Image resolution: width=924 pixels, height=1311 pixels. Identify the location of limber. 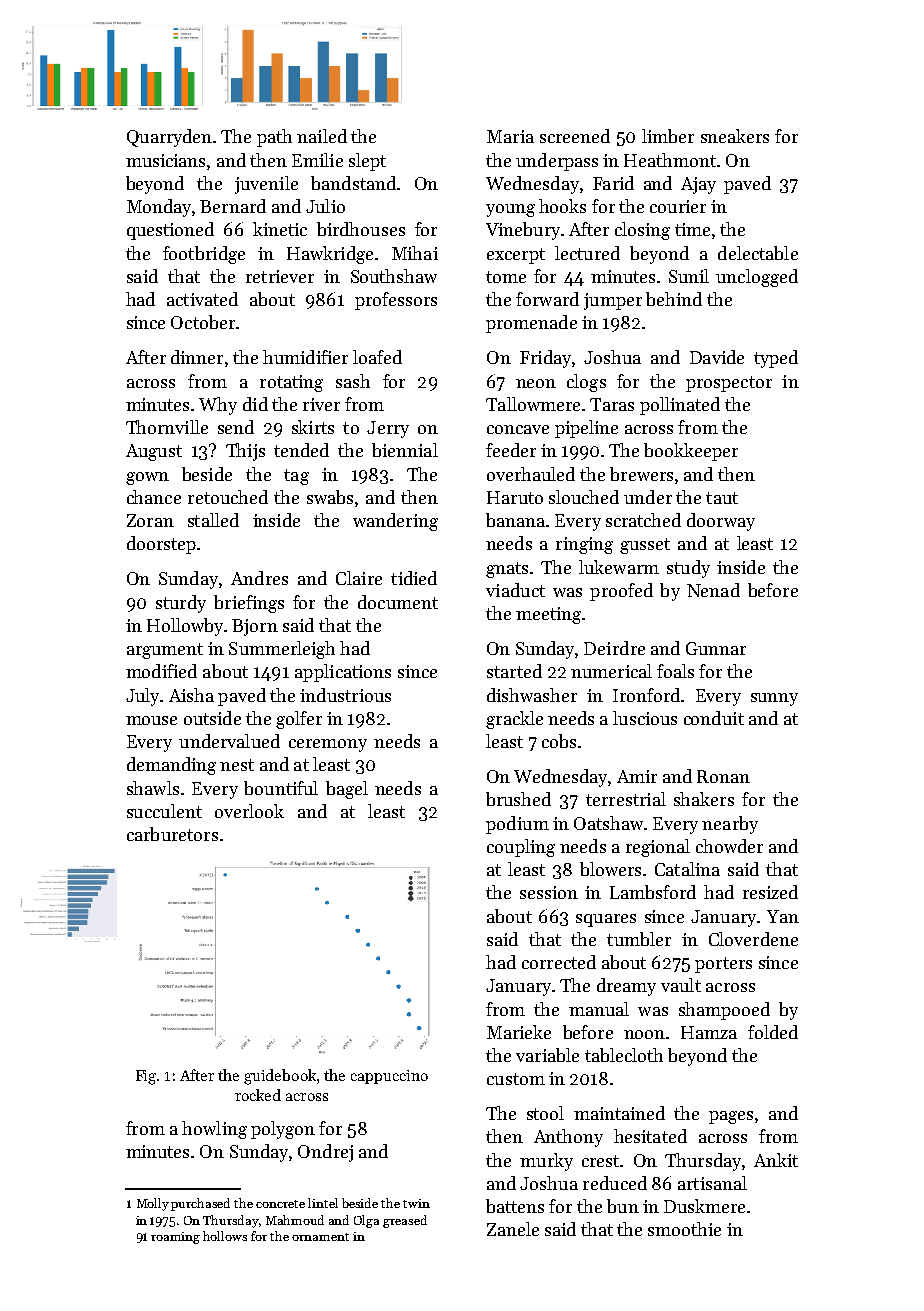
(668, 136).
